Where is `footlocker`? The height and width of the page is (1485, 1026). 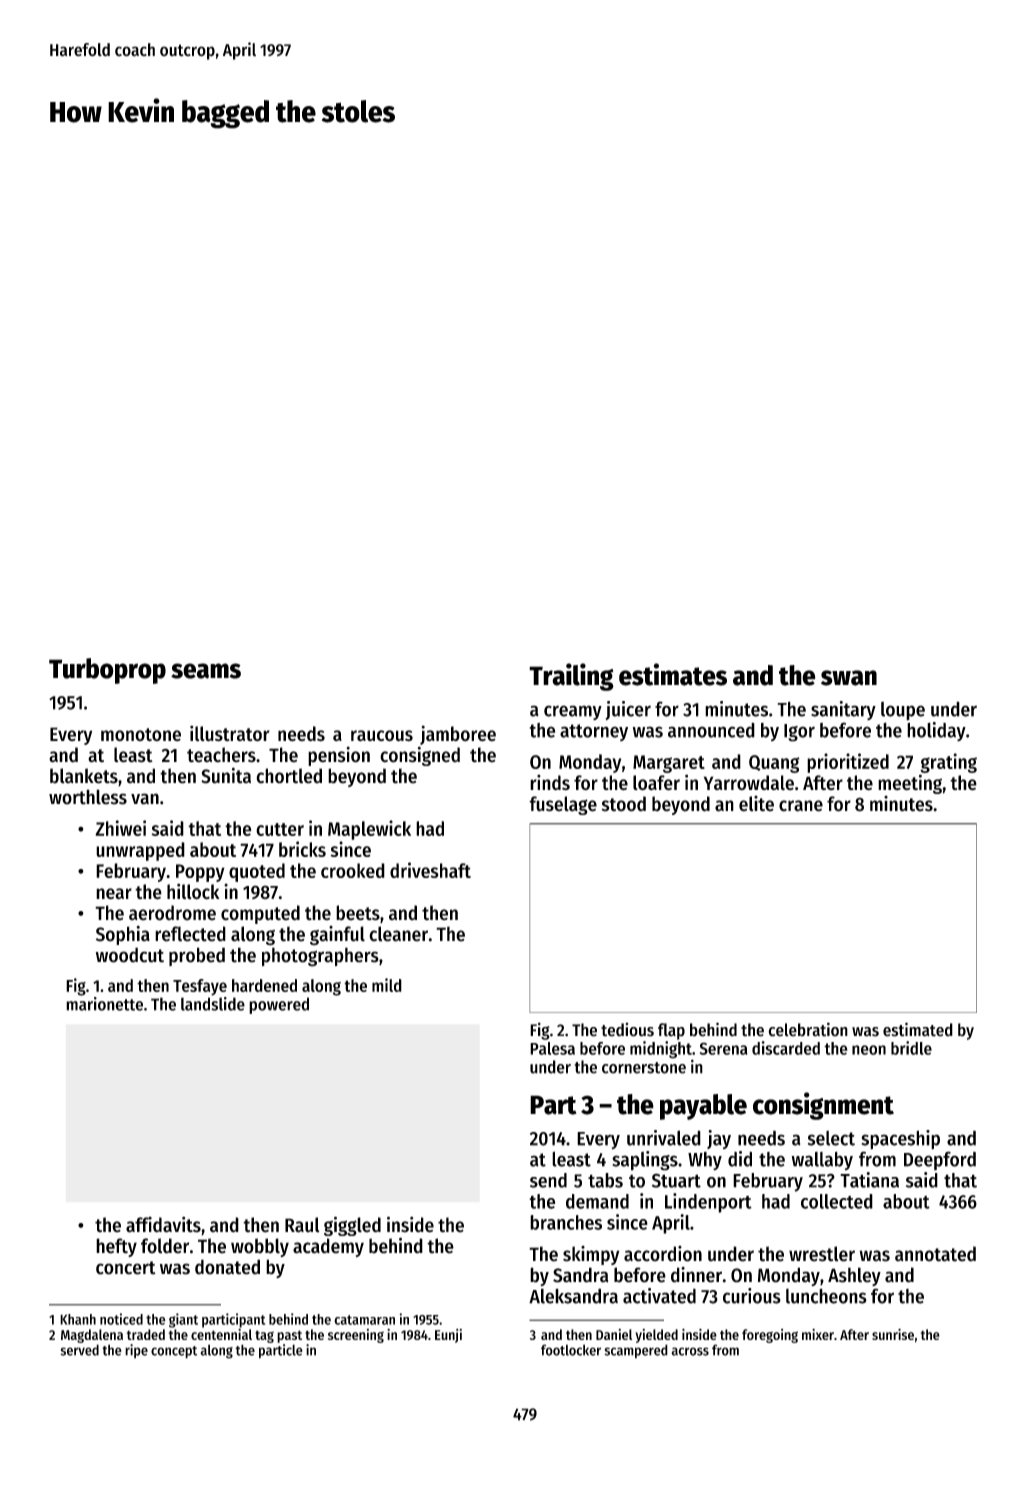
footlocker is located at coordinates (571, 1350).
